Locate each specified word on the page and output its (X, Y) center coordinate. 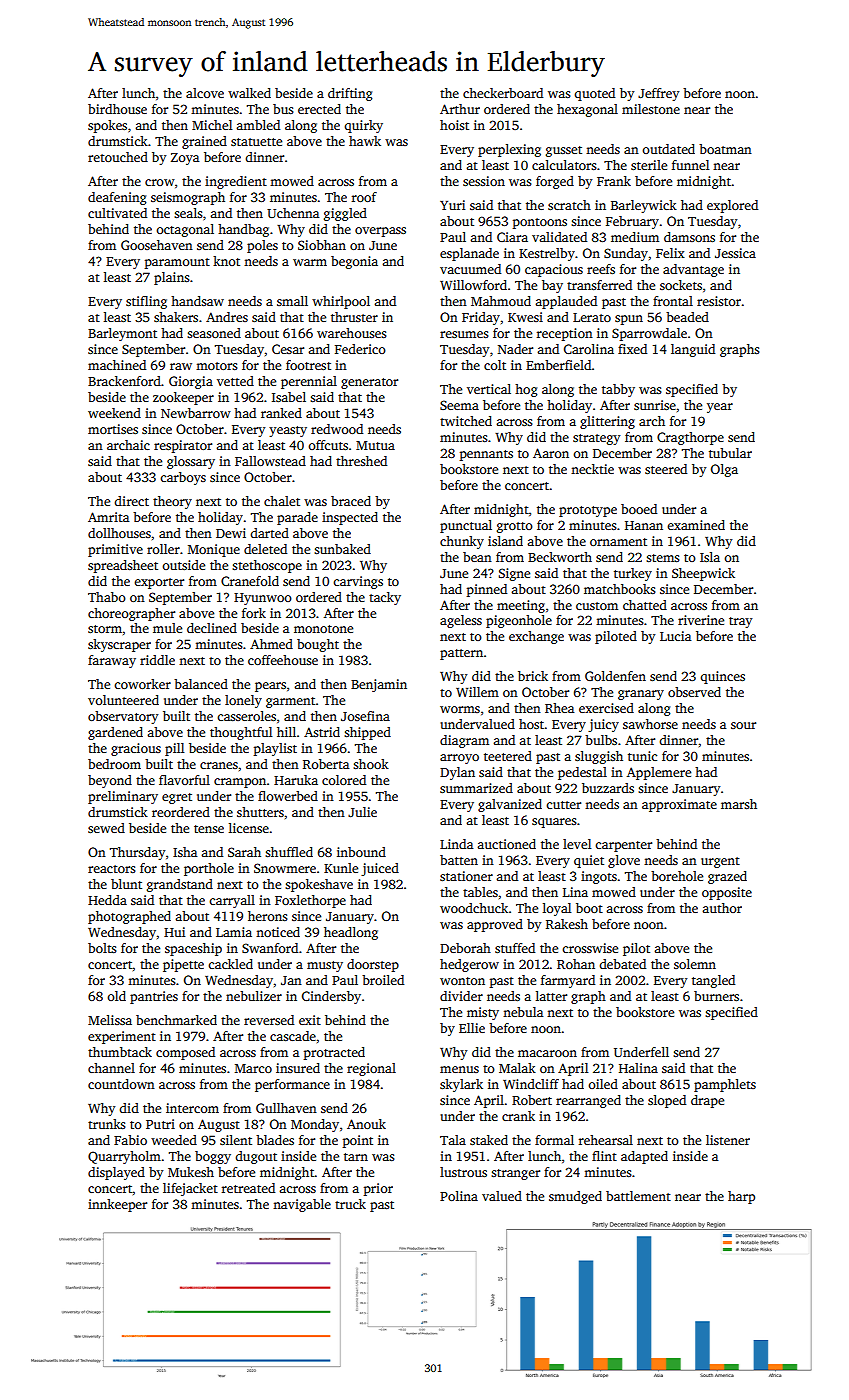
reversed (269, 1020)
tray (740, 622)
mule (167, 628)
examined (696, 525)
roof (364, 197)
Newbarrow (196, 413)
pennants (486, 455)
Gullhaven (286, 1108)
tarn (356, 1157)
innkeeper (117, 1205)
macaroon (547, 1053)
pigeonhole (519, 621)
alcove (205, 93)
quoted (594, 94)
